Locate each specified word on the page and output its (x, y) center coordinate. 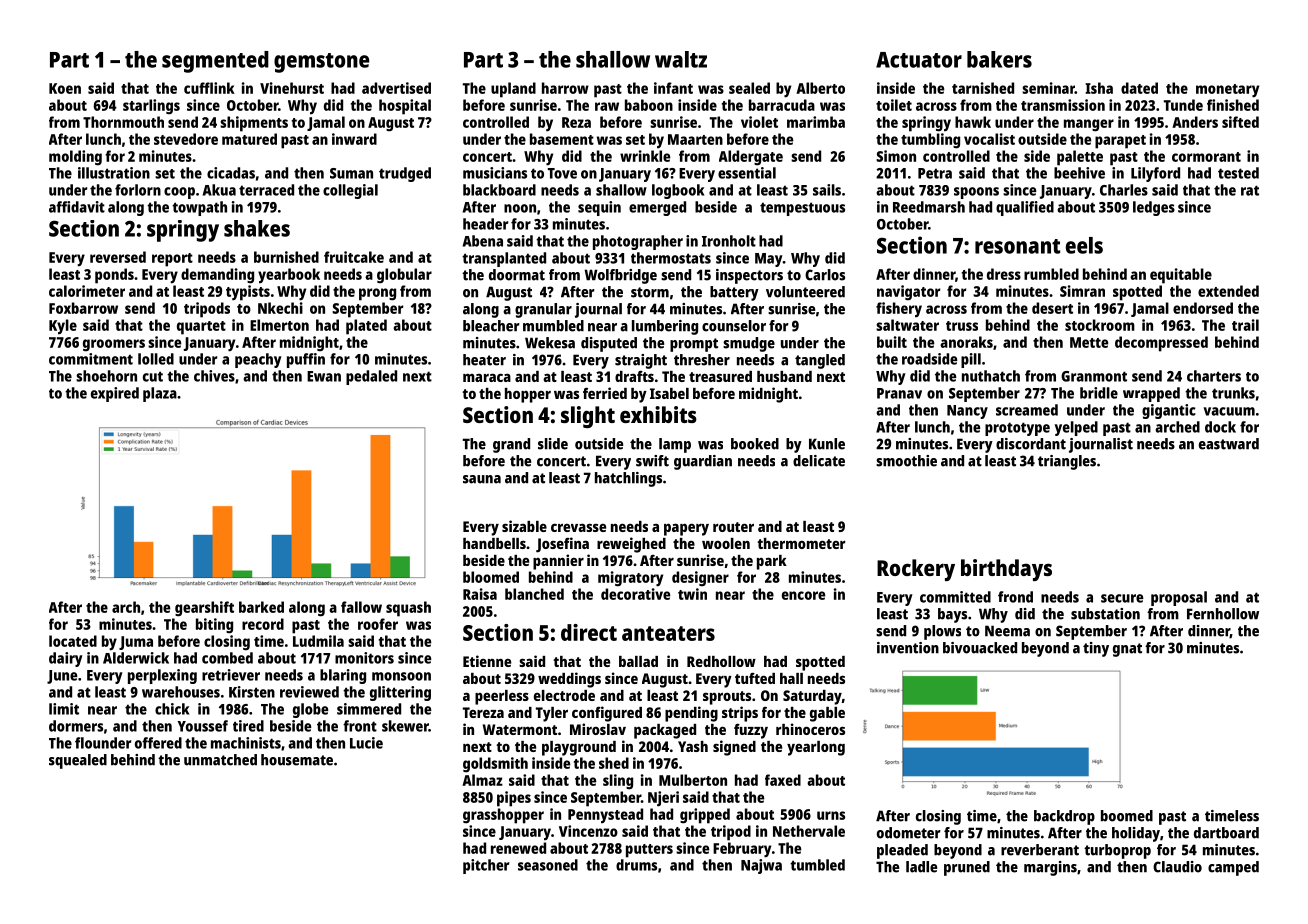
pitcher (486, 866)
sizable (524, 526)
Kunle (827, 444)
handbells (494, 543)
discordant (1031, 444)
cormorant (1206, 157)
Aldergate (751, 158)
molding (75, 158)
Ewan (324, 376)
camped (1233, 868)
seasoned (548, 865)
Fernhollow (1223, 614)
